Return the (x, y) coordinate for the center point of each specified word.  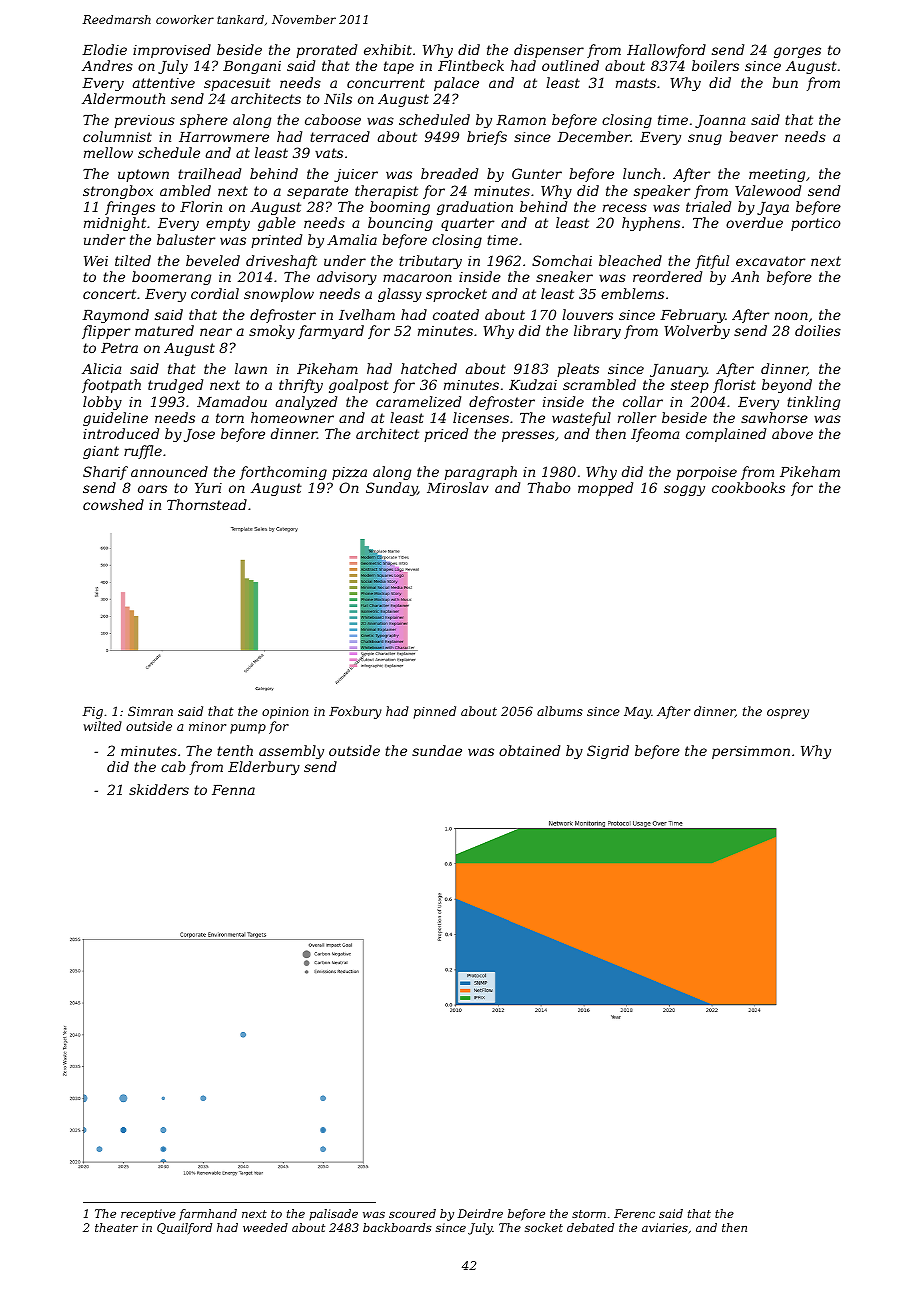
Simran (150, 711)
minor (207, 726)
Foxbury (355, 712)
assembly (291, 752)
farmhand (208, 1215)
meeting (777, 175)
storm (589, 1214)
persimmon (751, 752)
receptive (148, 1215)
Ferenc (634, 1213)
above (792, 433)
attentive (164, 83)
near (216, 332)
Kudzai (533, 385)
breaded (449, 173)
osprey (788, 714)
